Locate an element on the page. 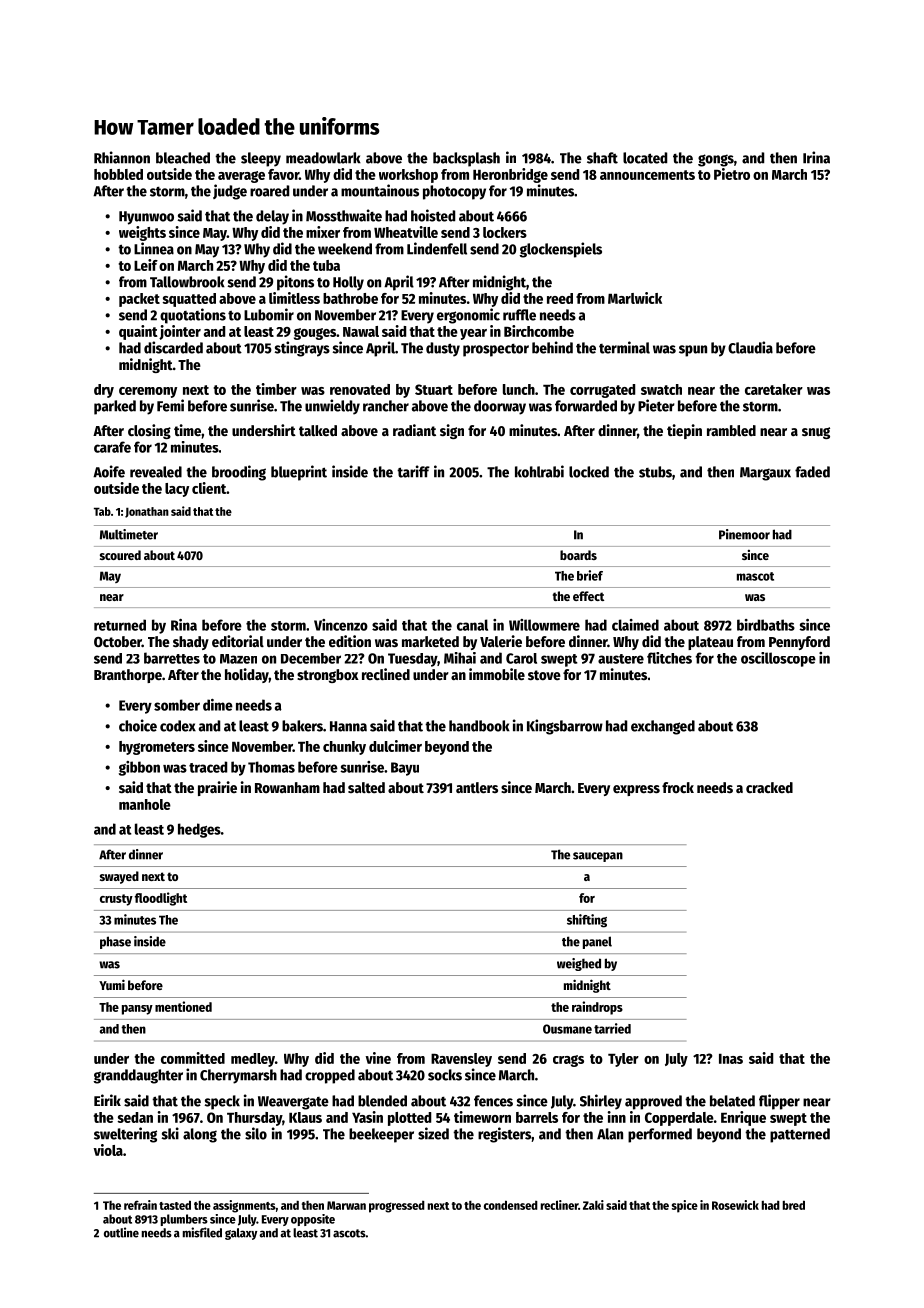 This image has width=924, height=1308. boards is located at coordinates (578, 555).
